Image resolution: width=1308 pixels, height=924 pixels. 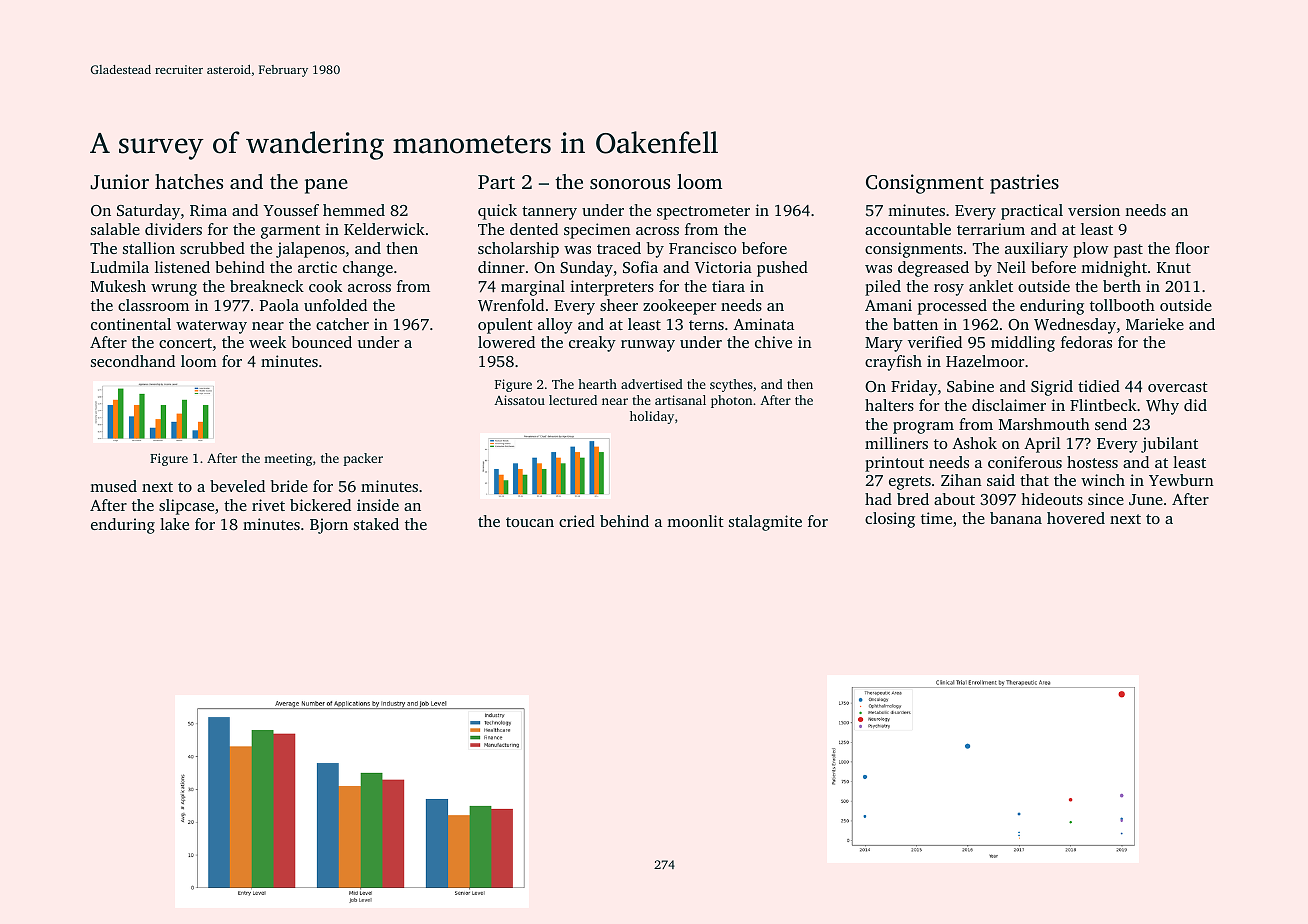 What do you see at coordinates (652, 417) in the screenshot?
I see `holiday` at bounding box center [652, 417].
